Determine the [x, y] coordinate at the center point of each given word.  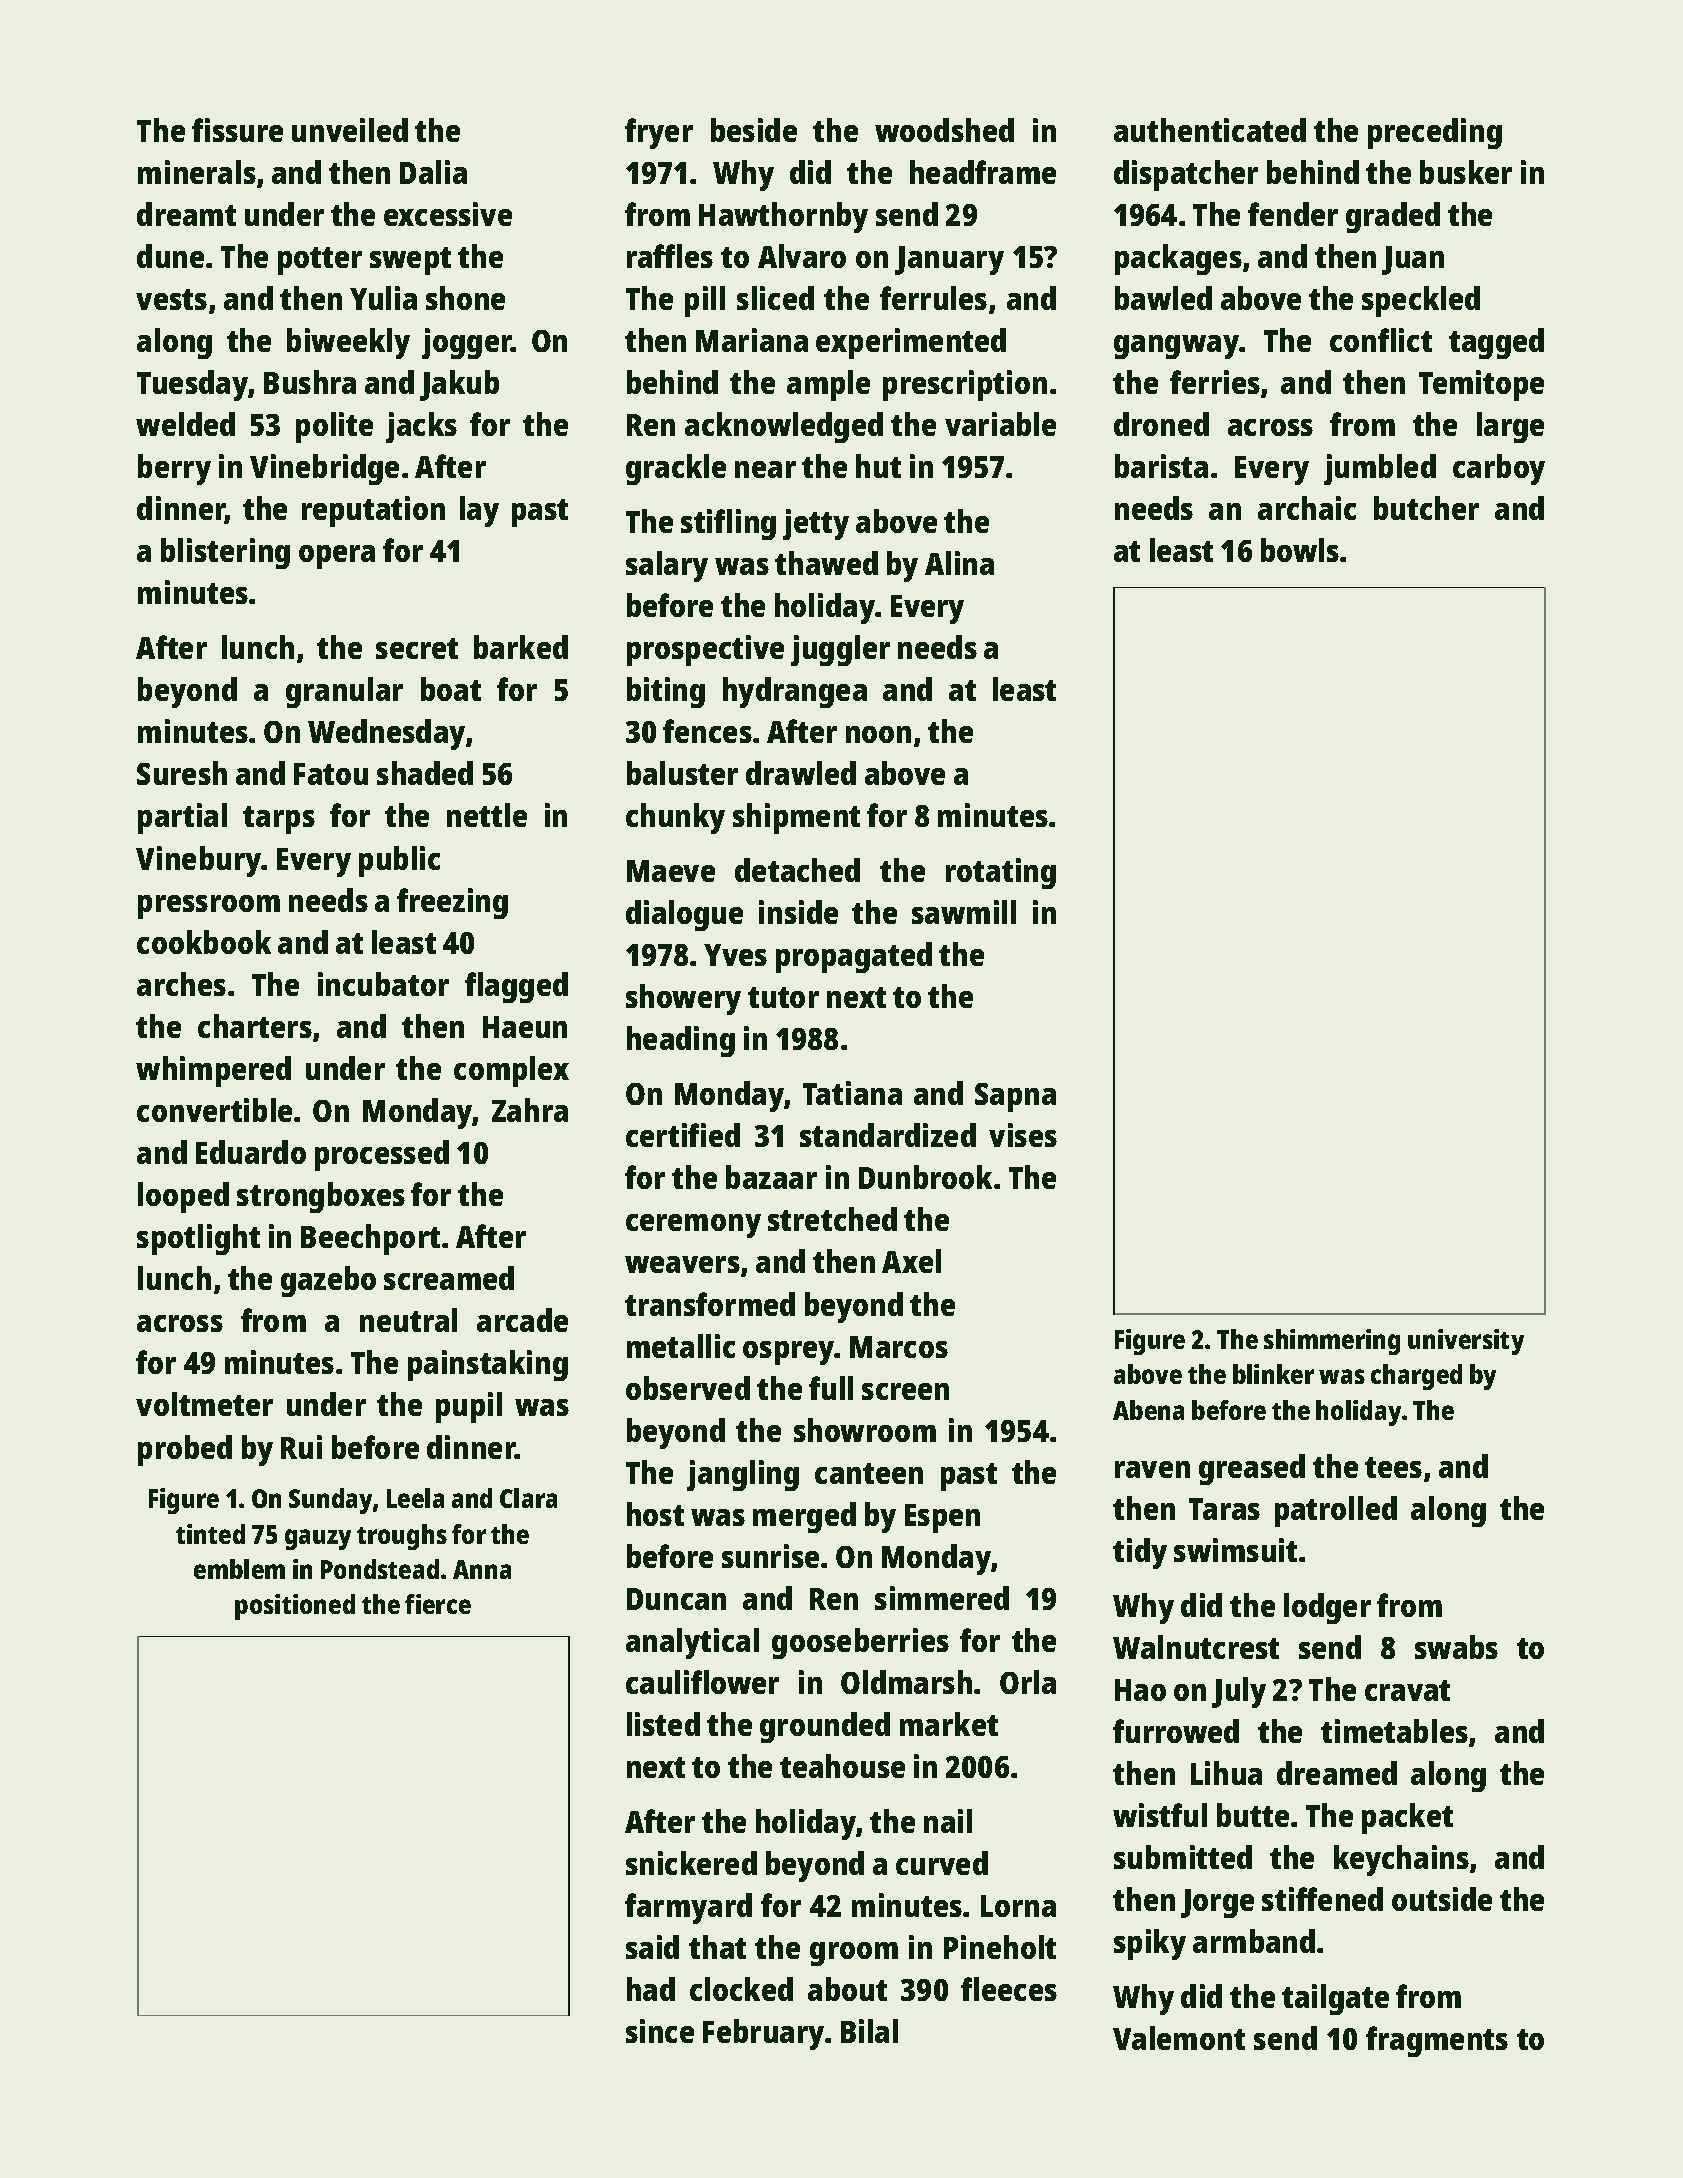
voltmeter [204, 1404]
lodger [1327, 1608]
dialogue [684, 915]
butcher [1426, 508]
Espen [942, 1518]
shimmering [1332, 1342]
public [399, 861]
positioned [295, 1607]
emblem [239, 1569]
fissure [237, 130]
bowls [1300, 550]
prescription [965, 385]
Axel [911, 1261]
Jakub [459, 385]
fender [1293, 214]
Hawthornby [783, 217]
